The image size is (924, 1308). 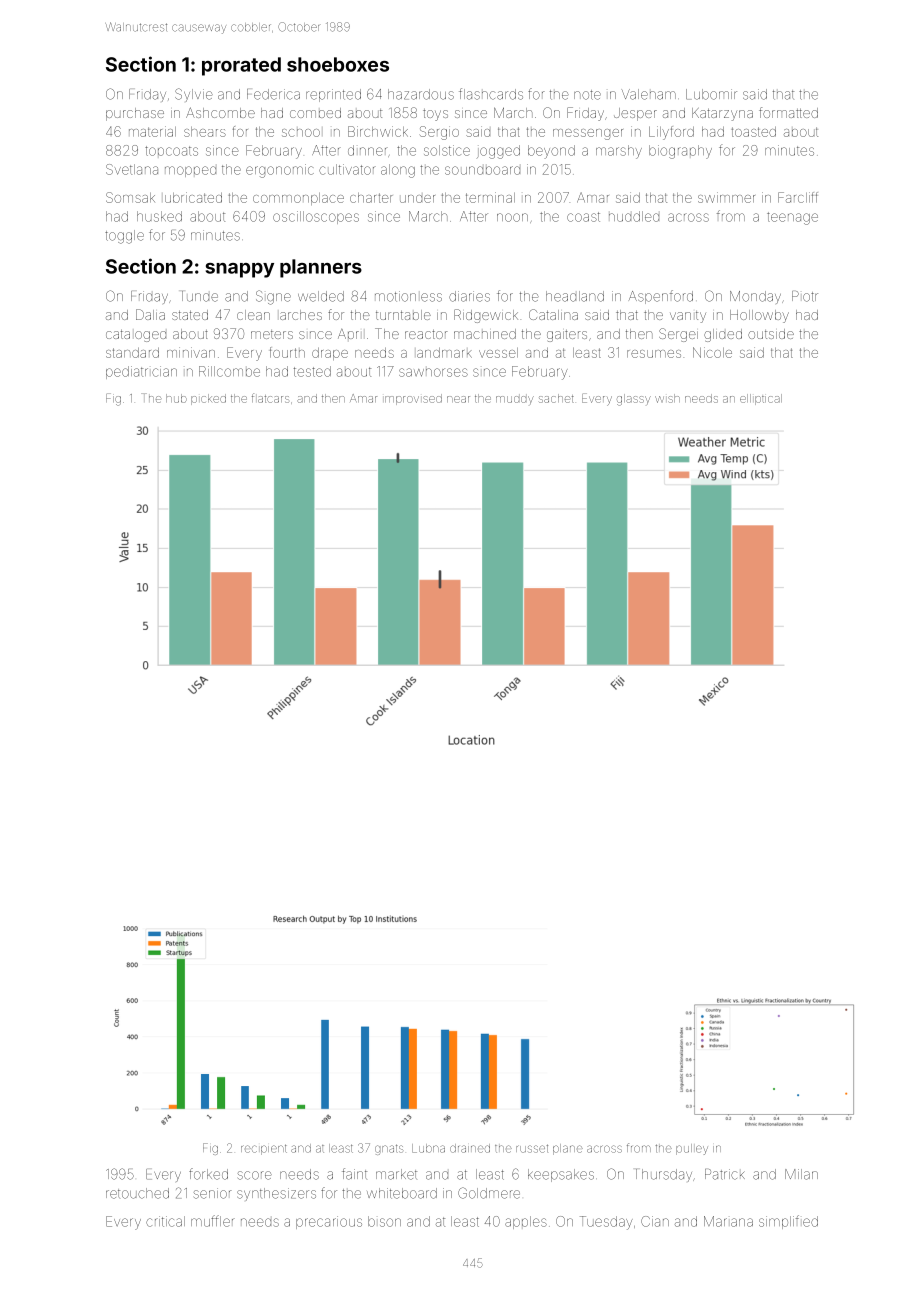 What do you see at coordinates (692, 1149) in the screenshot?
I see `pulley` at bounding box center [692, 1149].
